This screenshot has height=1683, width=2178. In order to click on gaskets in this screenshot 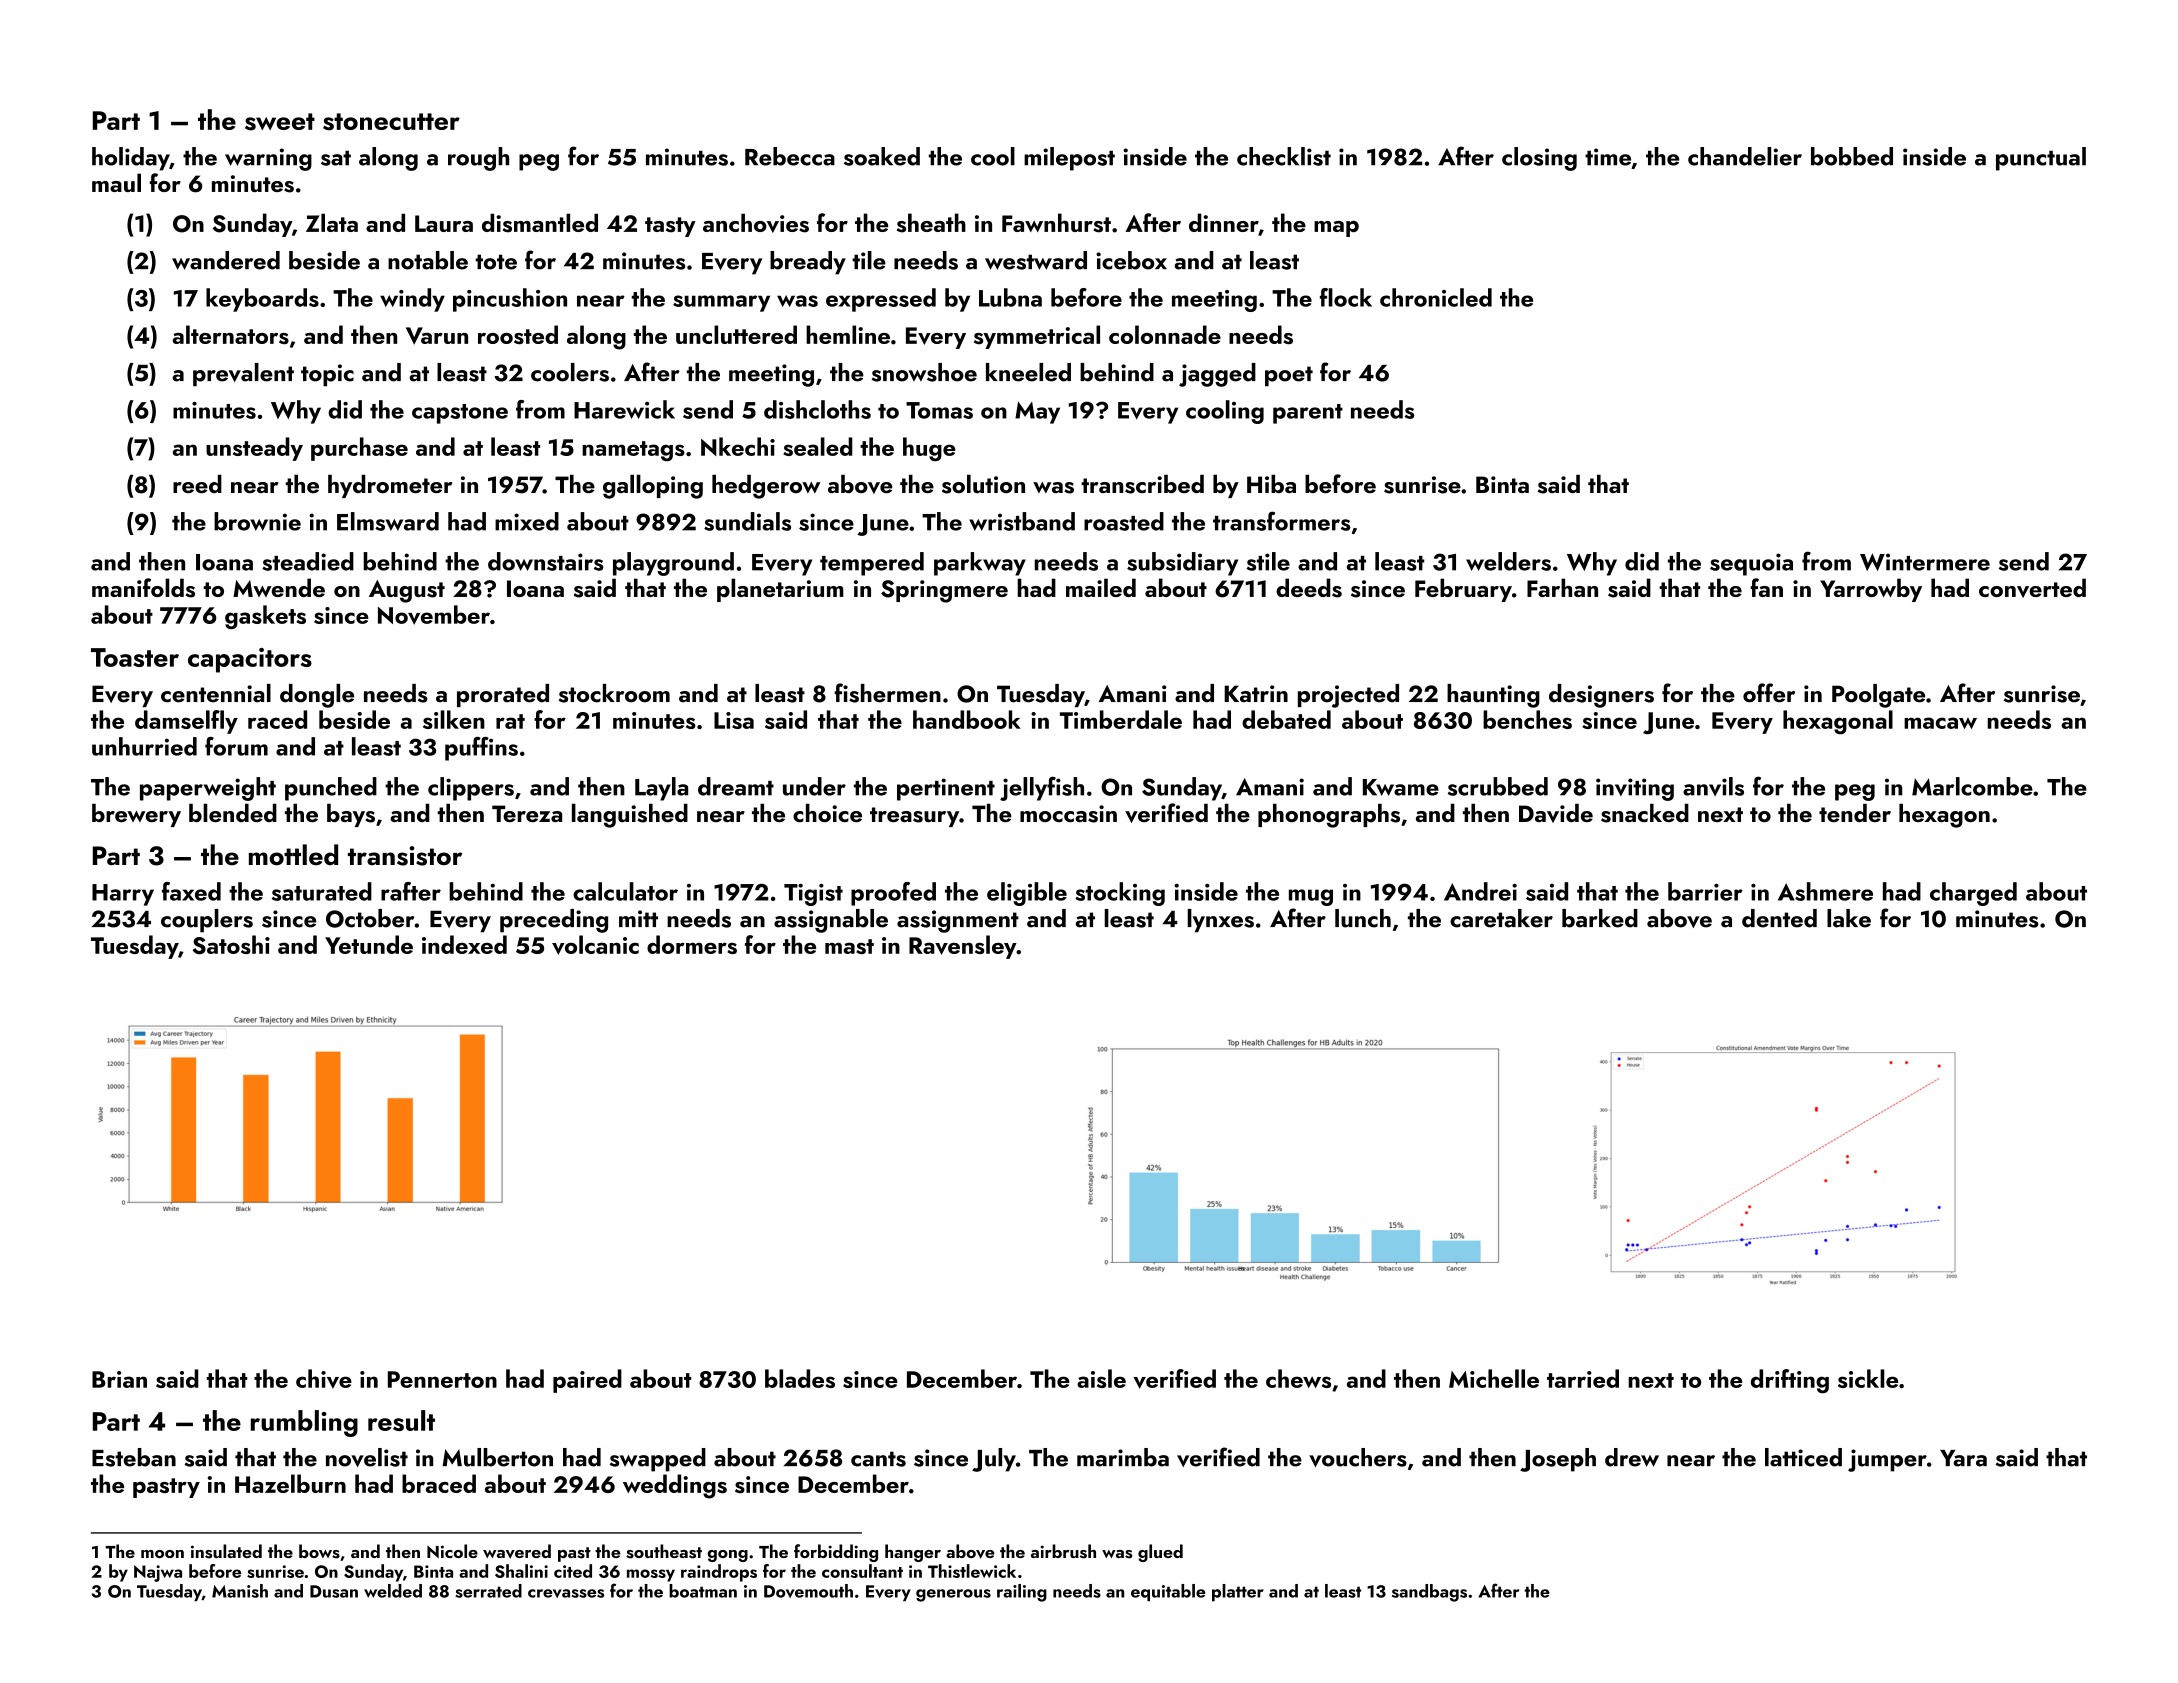, I will do `click(265, 617)`.
